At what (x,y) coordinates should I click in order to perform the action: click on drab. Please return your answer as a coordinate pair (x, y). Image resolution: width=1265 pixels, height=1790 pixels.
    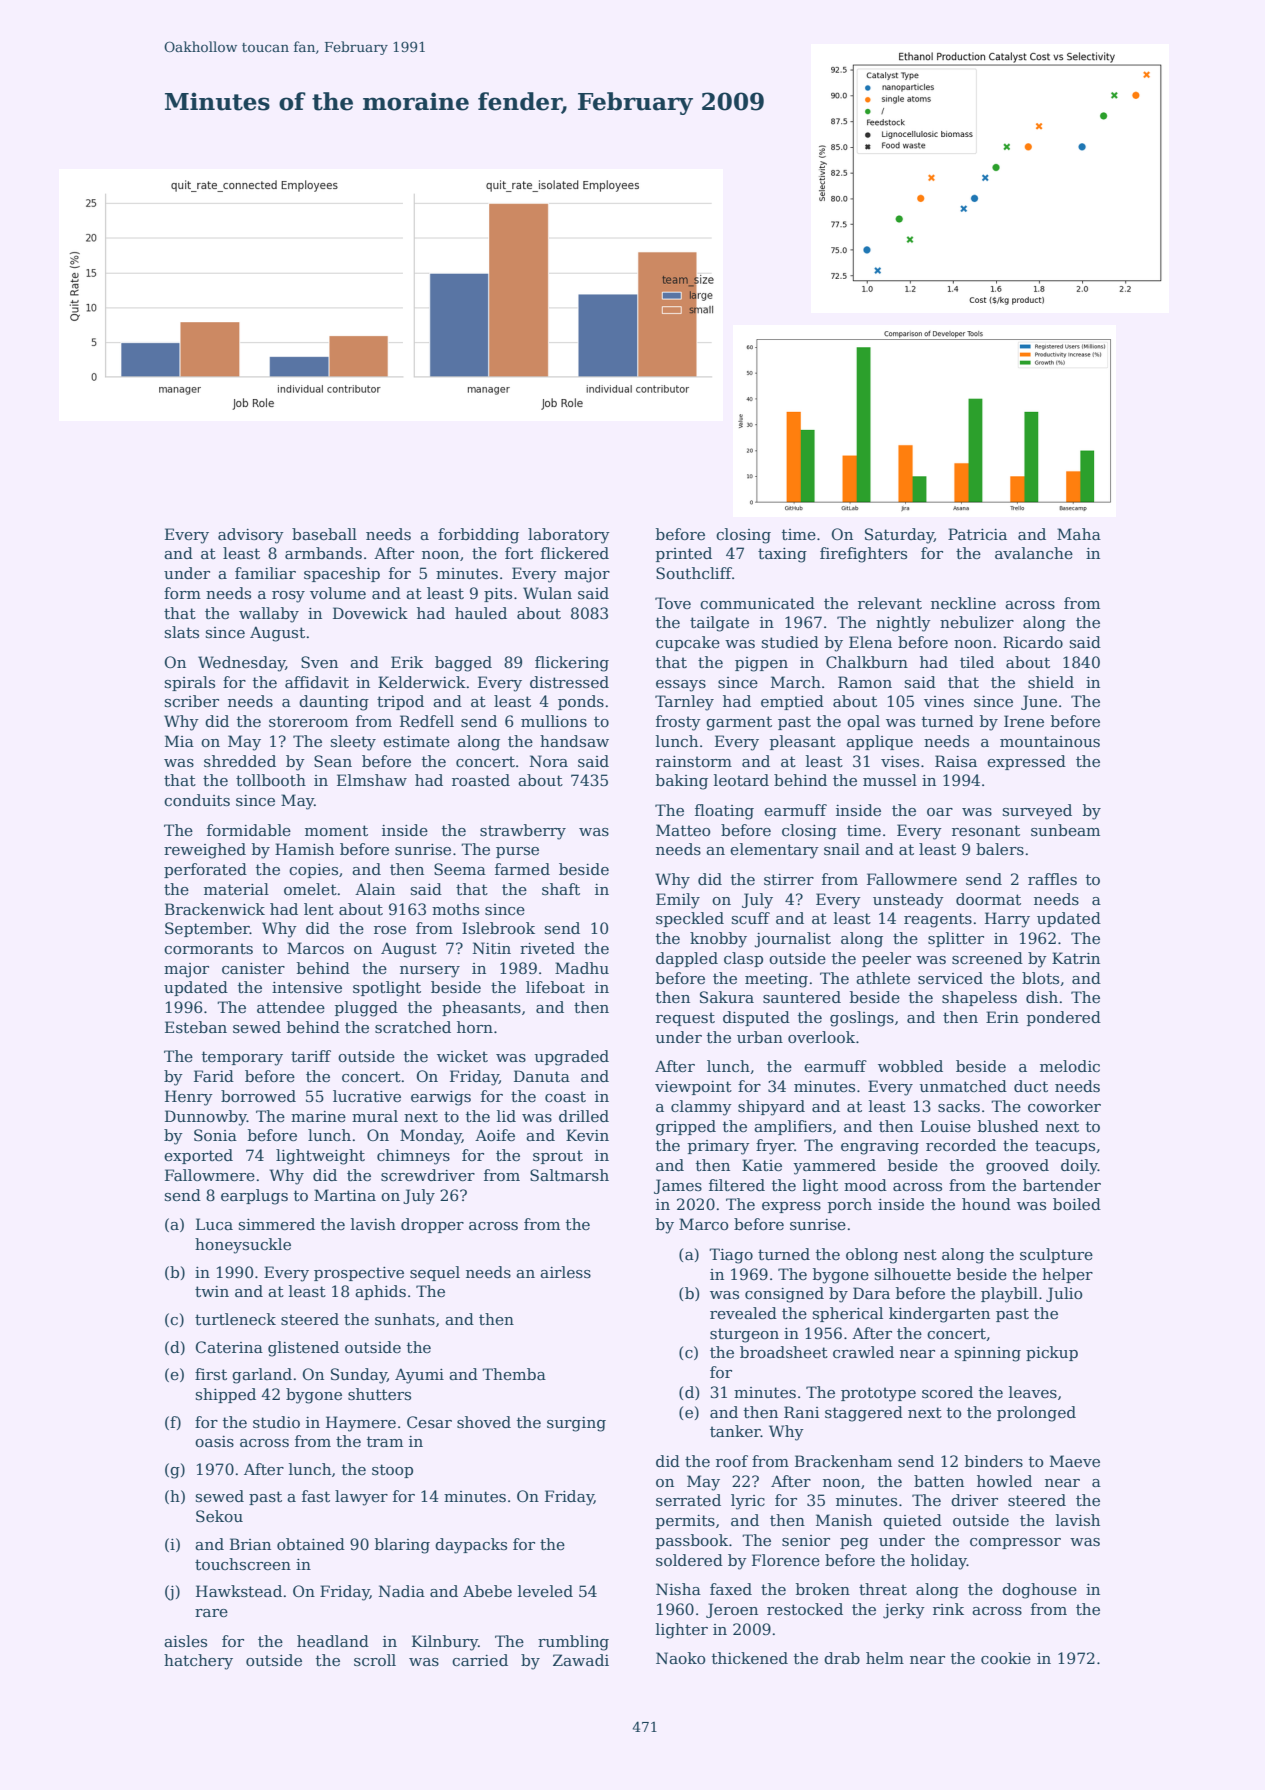
    Looking at the image, I should click on (842, 1658).
